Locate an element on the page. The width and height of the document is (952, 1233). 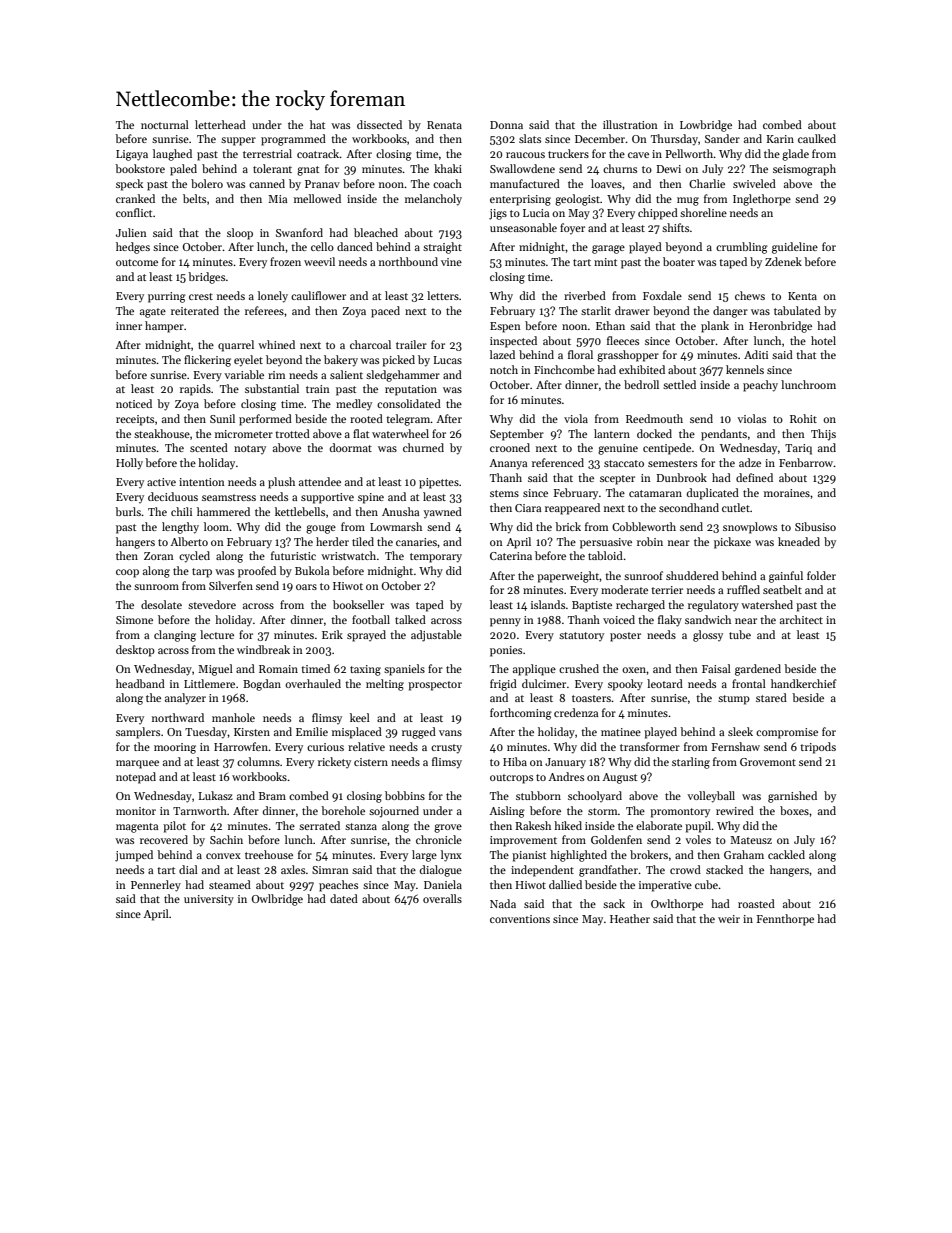
desktop is located at coordinates (135, 651).
